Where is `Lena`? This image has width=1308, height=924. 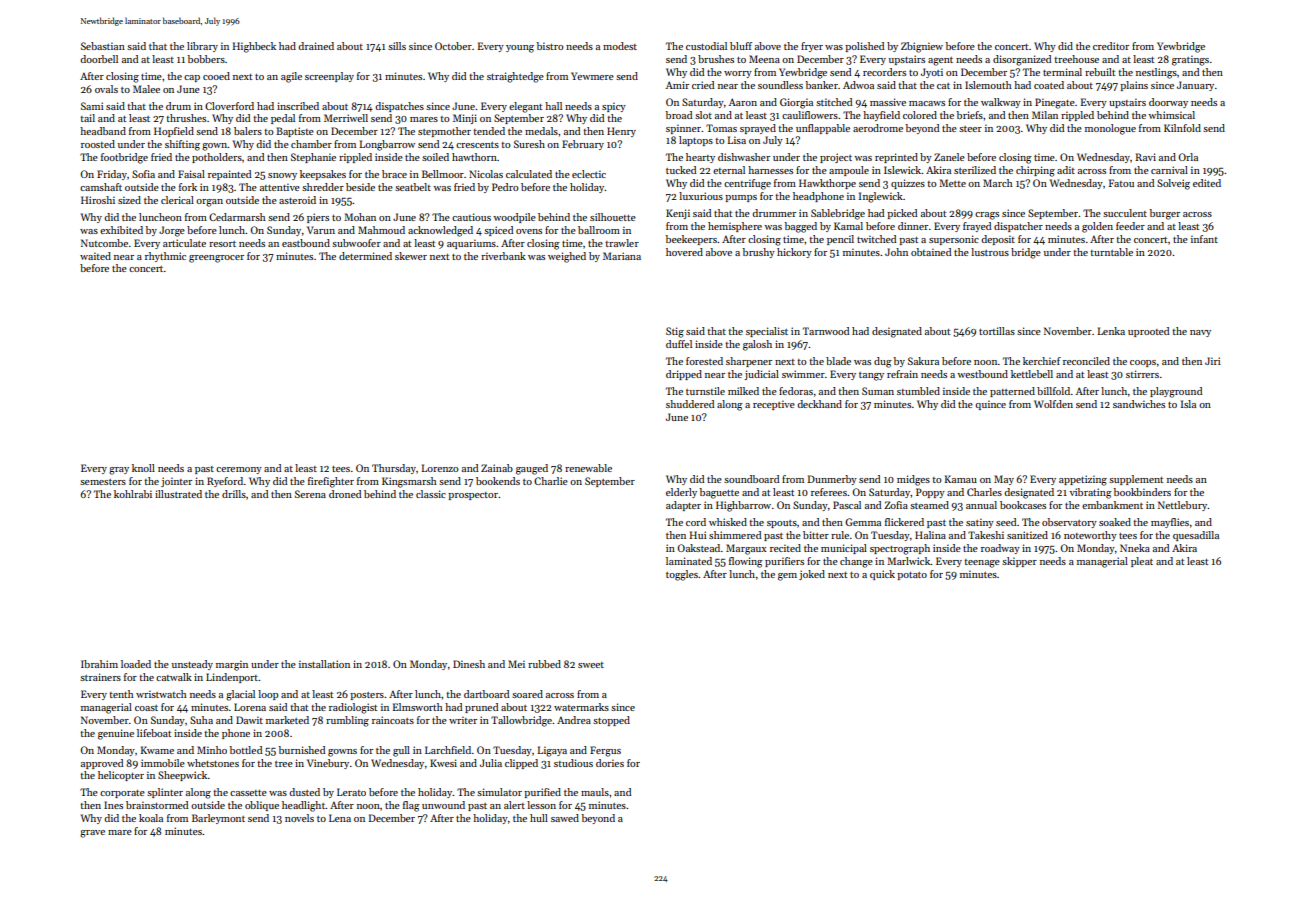
Lena is located at coordinates (340, 818).
